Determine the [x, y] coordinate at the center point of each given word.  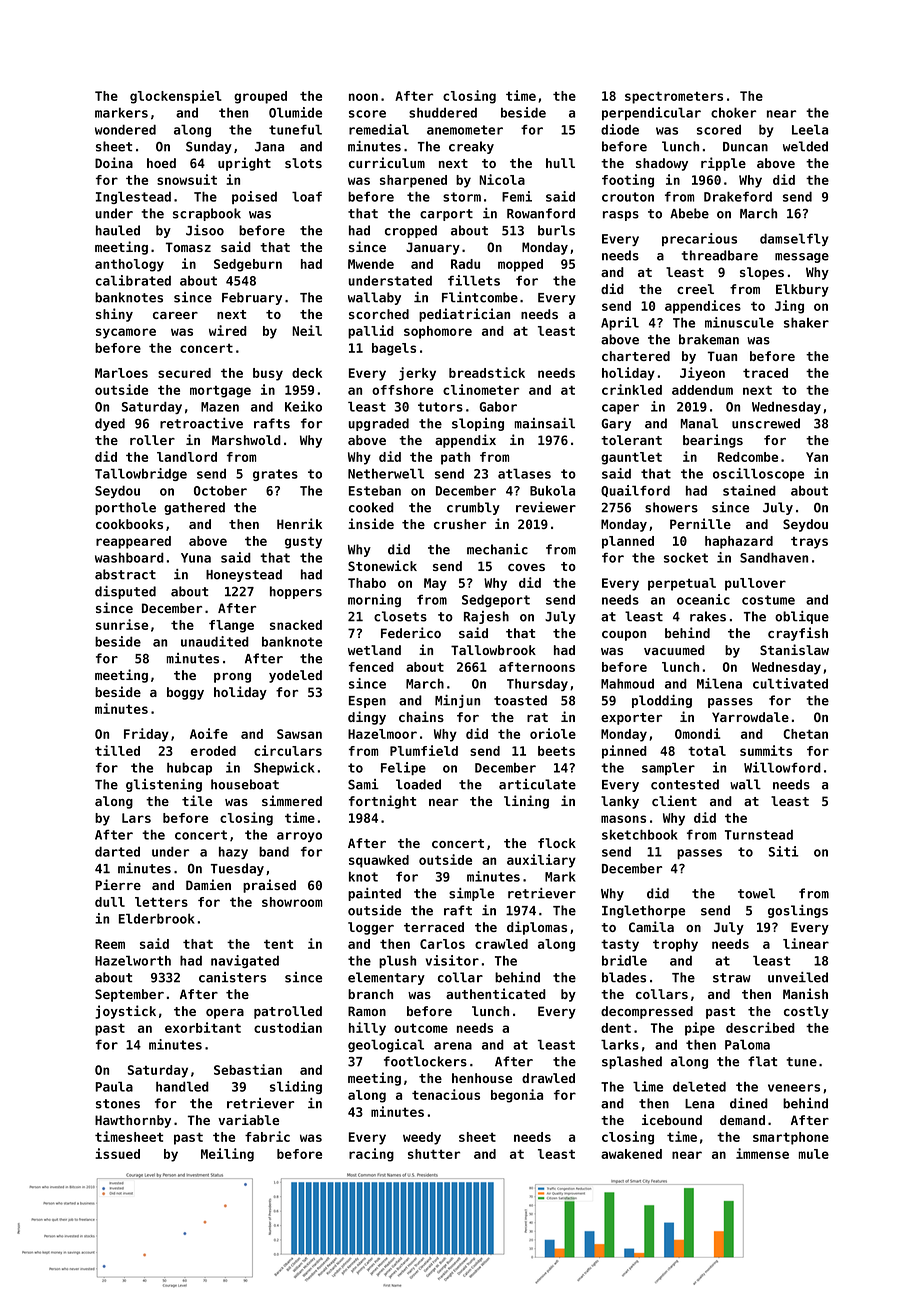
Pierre [118, 884]
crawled [501, 944]
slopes [762, 273]
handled [182, 1086]
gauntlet [631, 458]
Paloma [747, 1044]
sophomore [438, 332]
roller [152, 440]
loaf [307, 196]
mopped [520, 265]
